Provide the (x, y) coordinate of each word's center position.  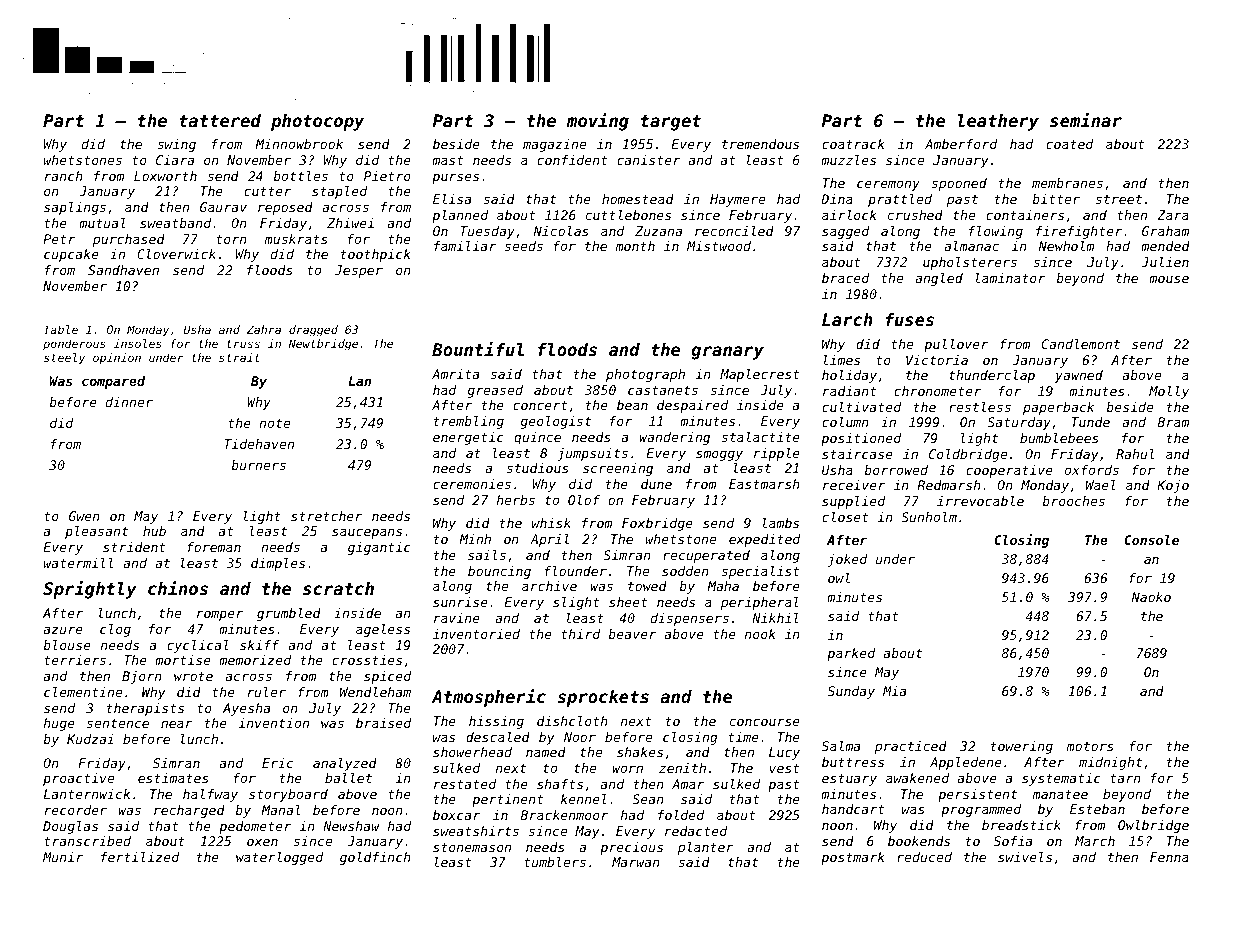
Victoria (937, 360)
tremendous (760, 144)
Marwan (636, 862)
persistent (977, 795)
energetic (468, 438)
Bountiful (478, 349)
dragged (313, 331)
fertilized (140, 857)
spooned (959, 184)
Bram (1173, 422)
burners (258, 465)
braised (383, 723)
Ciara (175, 160)
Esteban (1097, 809)
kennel (584, 799)
